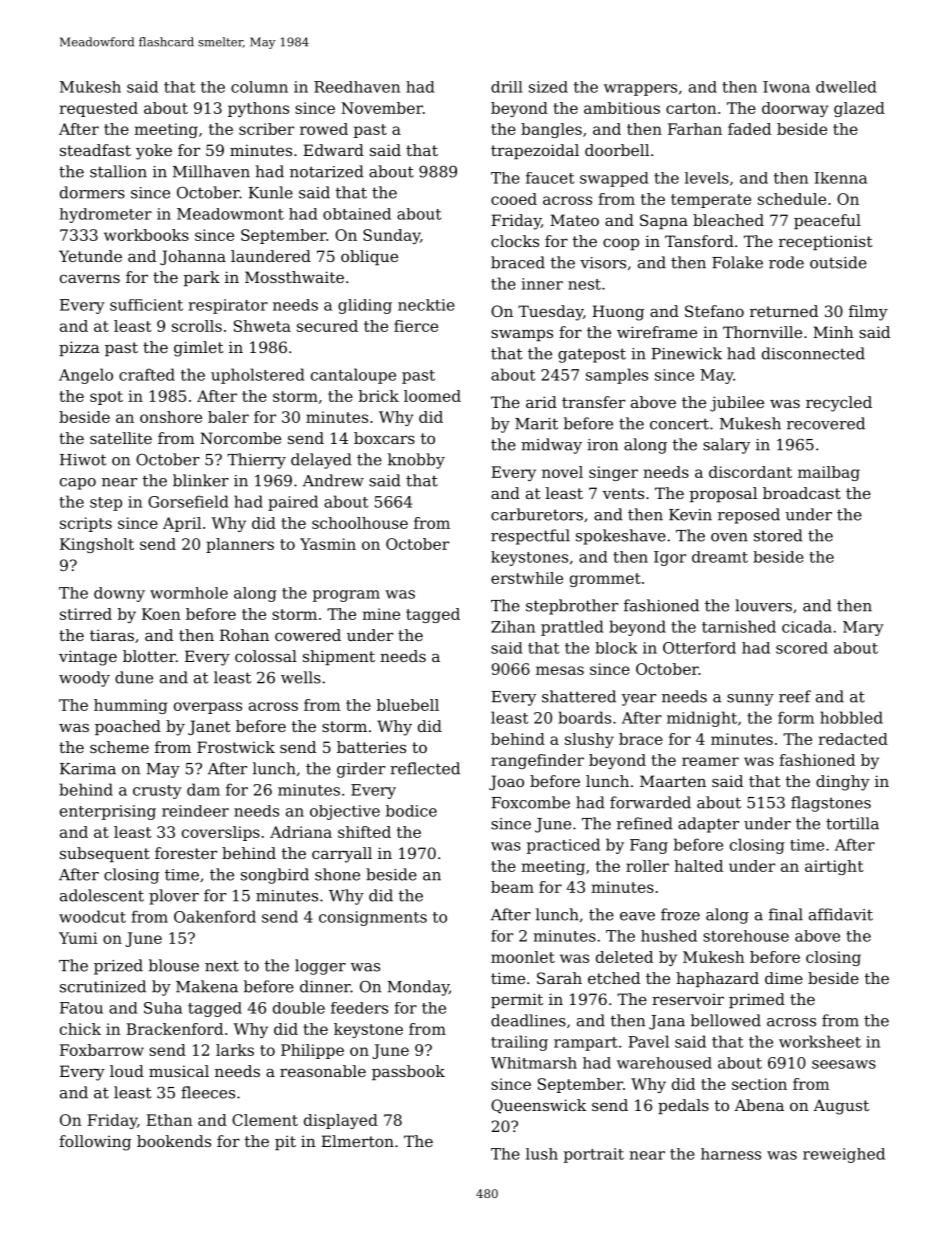  Describe the element at coordinates (270, 192) in the screenshot. I see `Kunle` at that location.
